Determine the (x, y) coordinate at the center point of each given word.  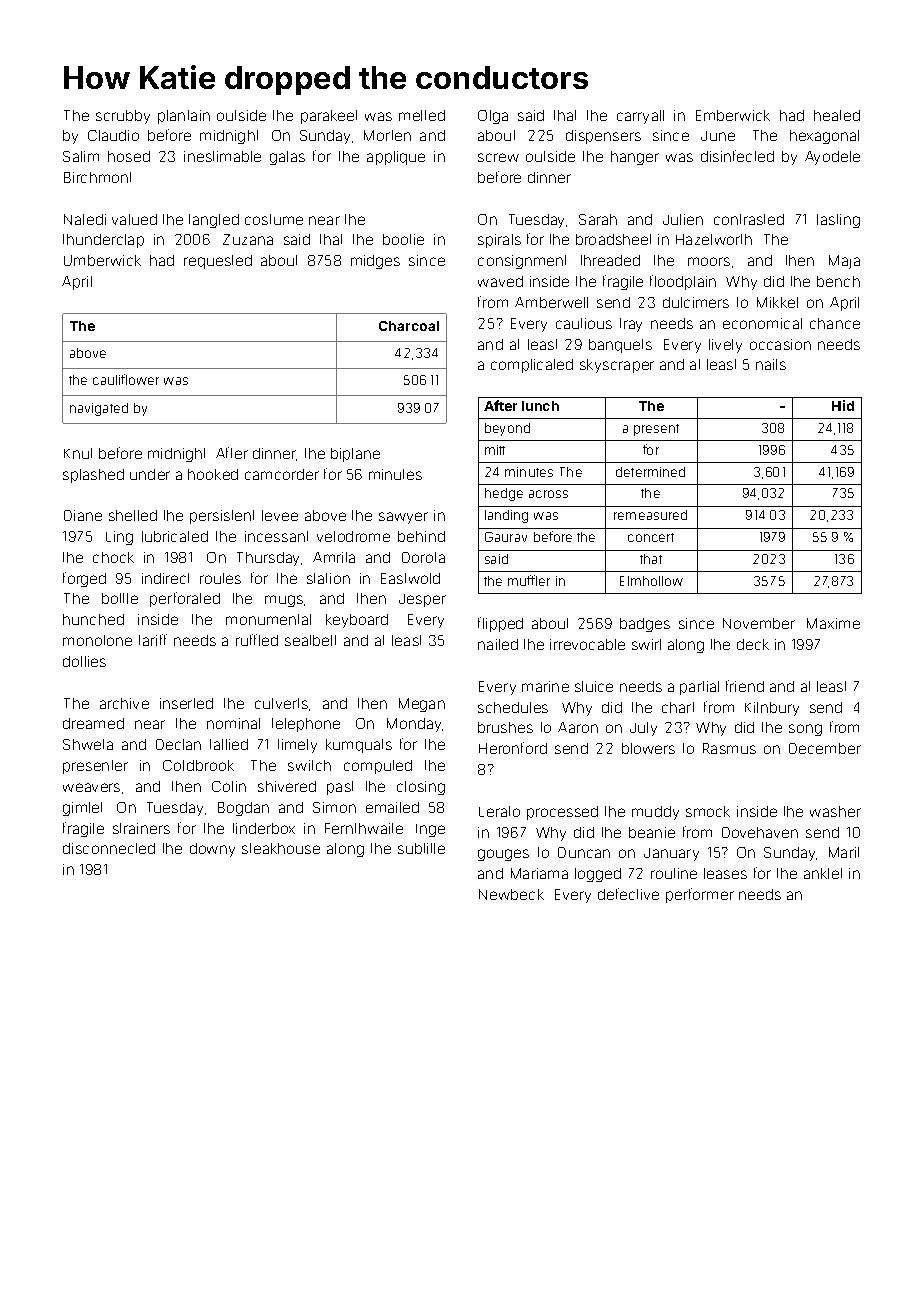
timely (297, 746)
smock (708, 811)
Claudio (113, 135)
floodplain (683, 282)
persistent (222, 517)
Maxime (833, 623)
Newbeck (511, 894)
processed (562, 813)
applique (396, 158)
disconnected (109, 848)
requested (218, 262)
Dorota (423, 557)
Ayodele (832, 158)
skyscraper (617, 366)
